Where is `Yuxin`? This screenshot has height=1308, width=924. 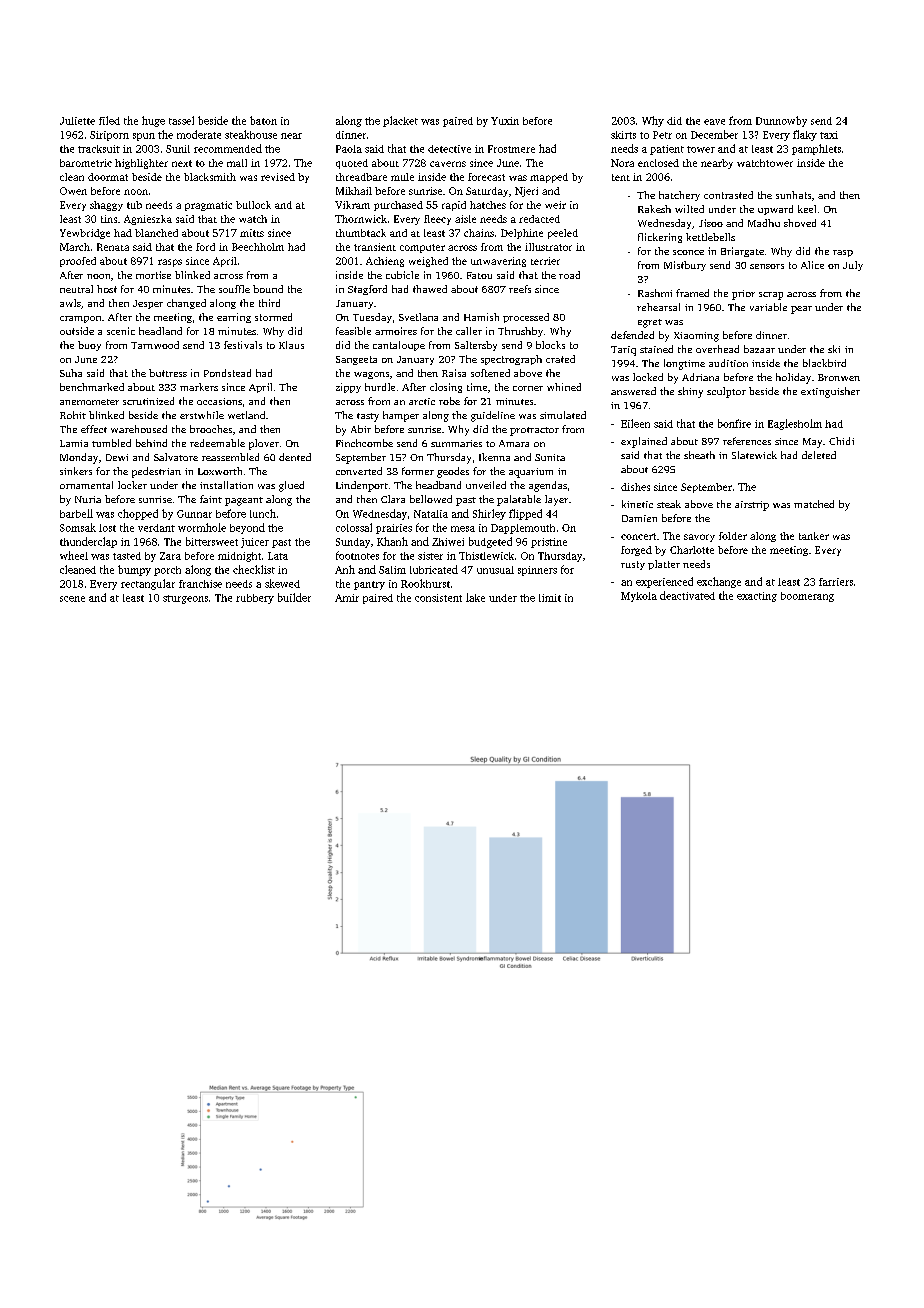
Yuxin is located at coordinates (505, 121).
